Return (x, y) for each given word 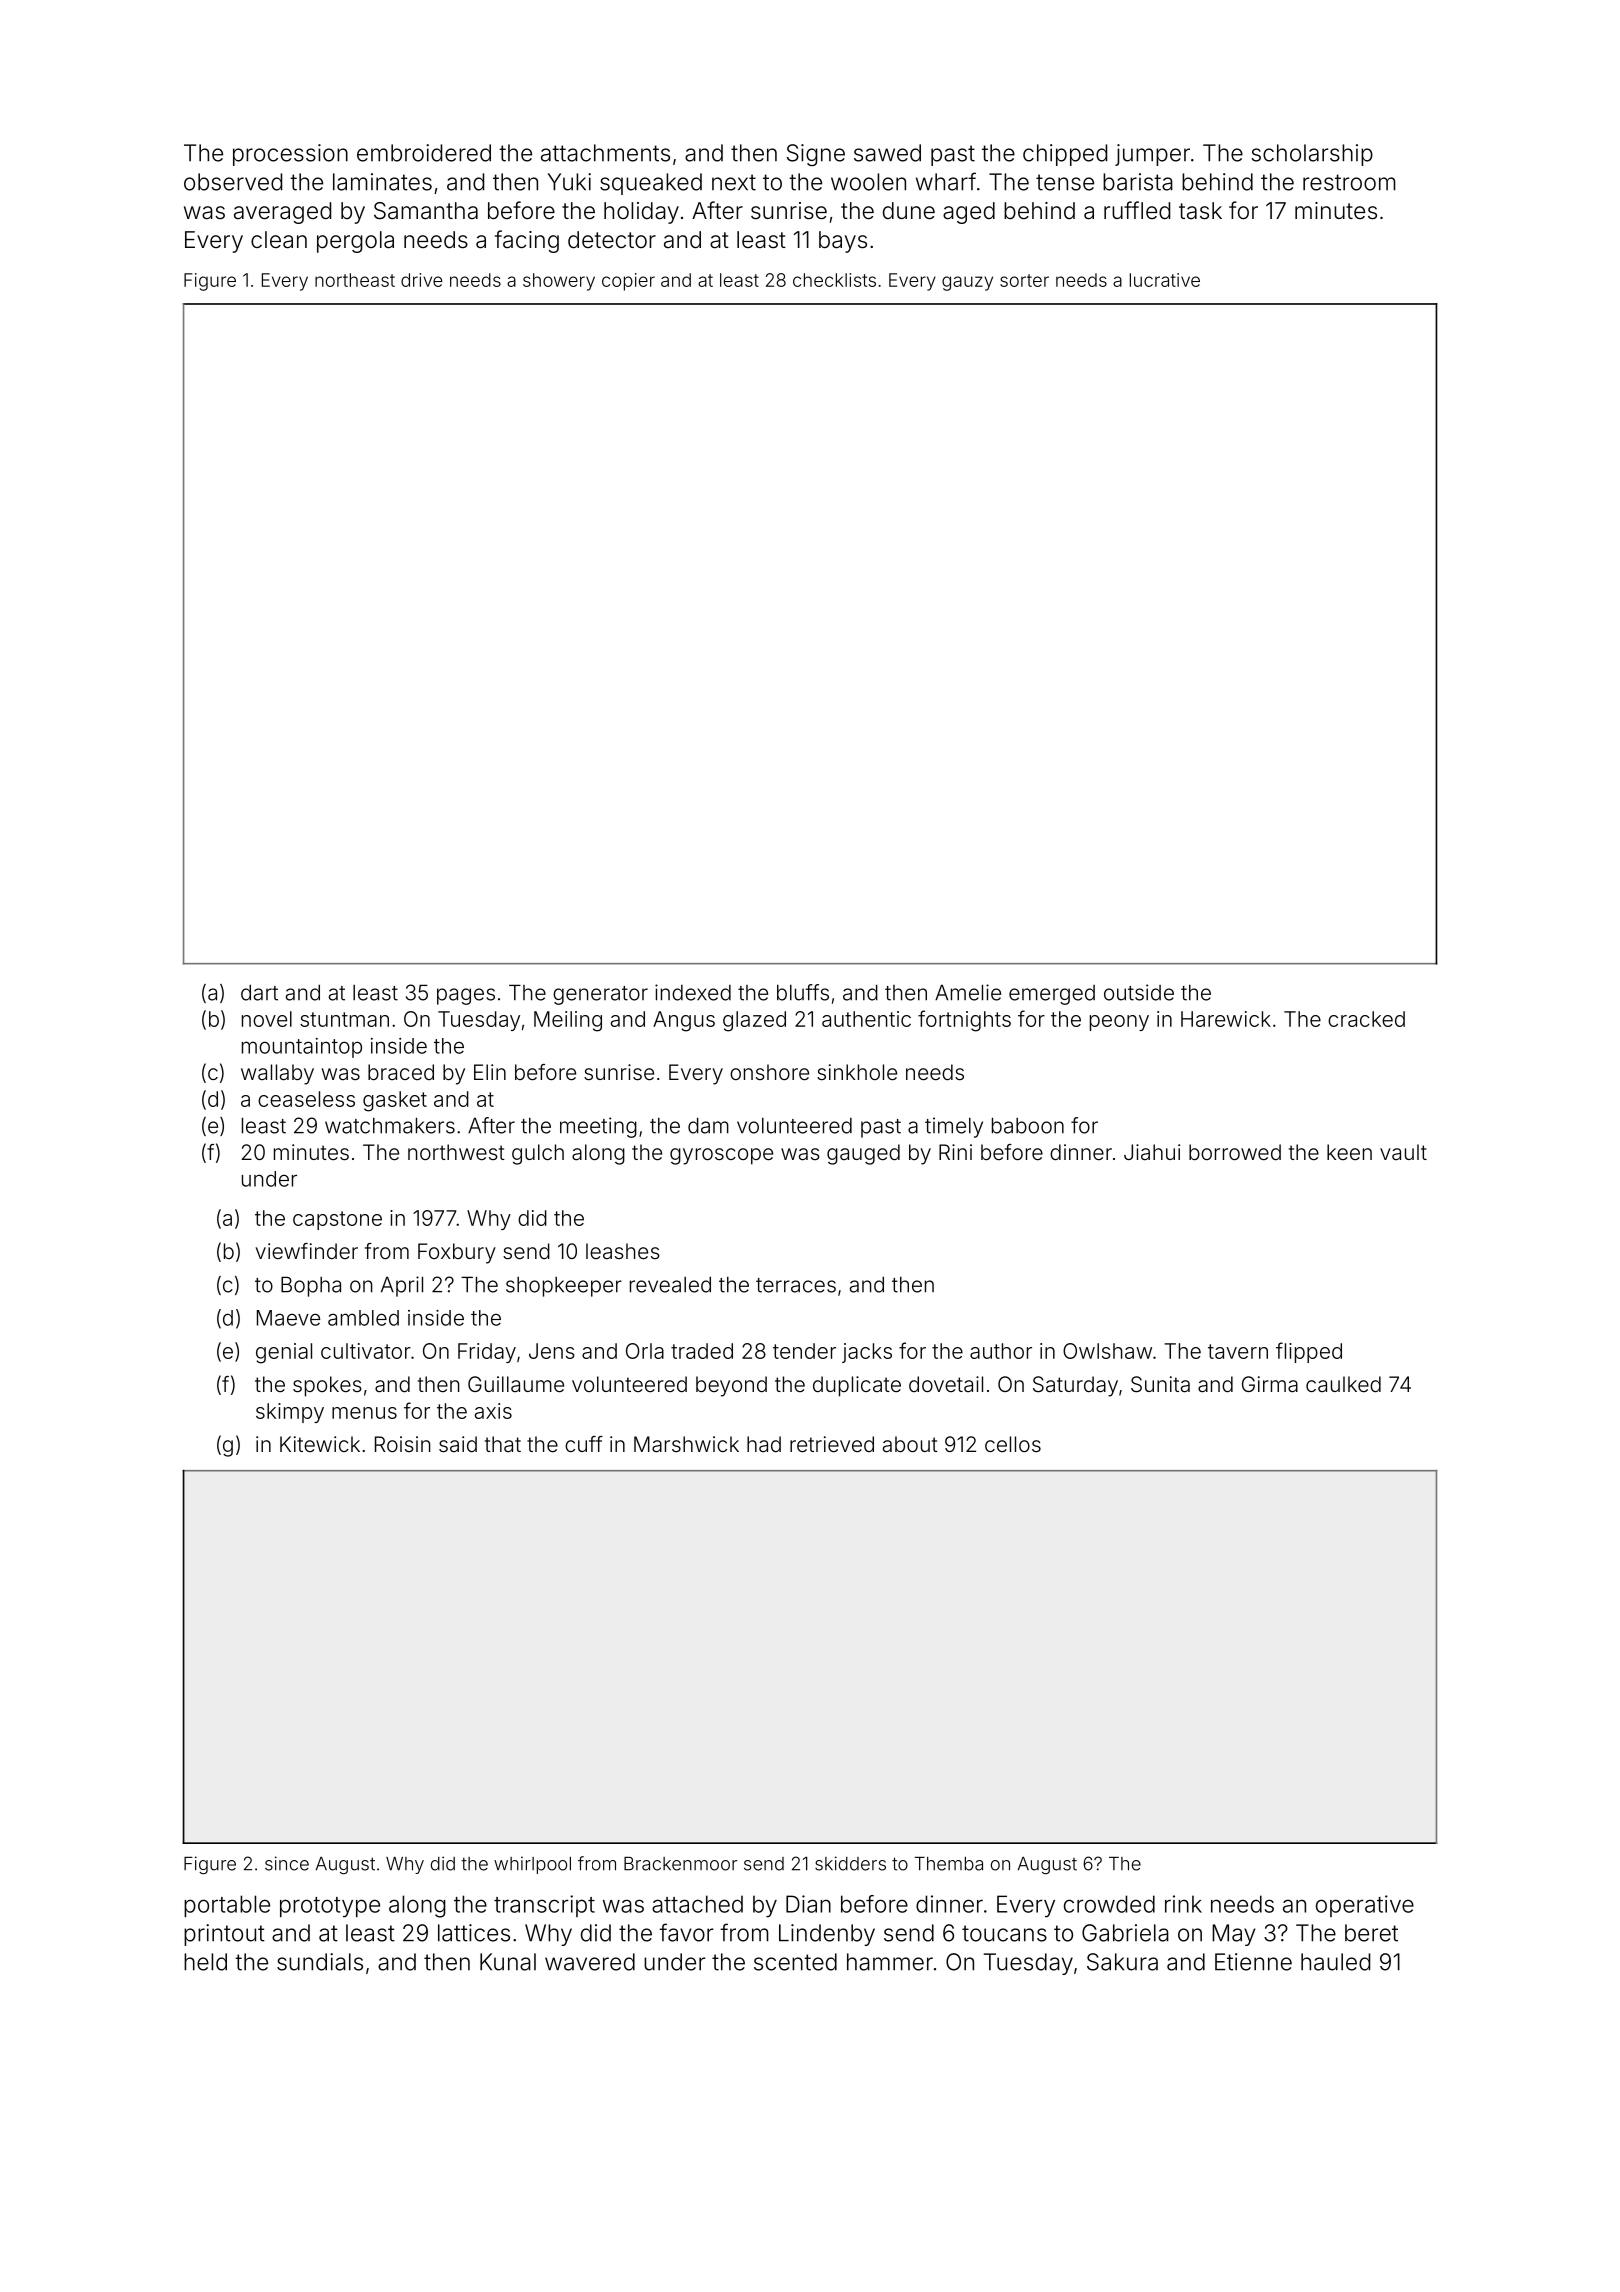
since (287, 1863)
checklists (834, 280)
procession (290, 155)
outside (1139, 992)
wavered (590, 1962)
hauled (1335, 1962)
